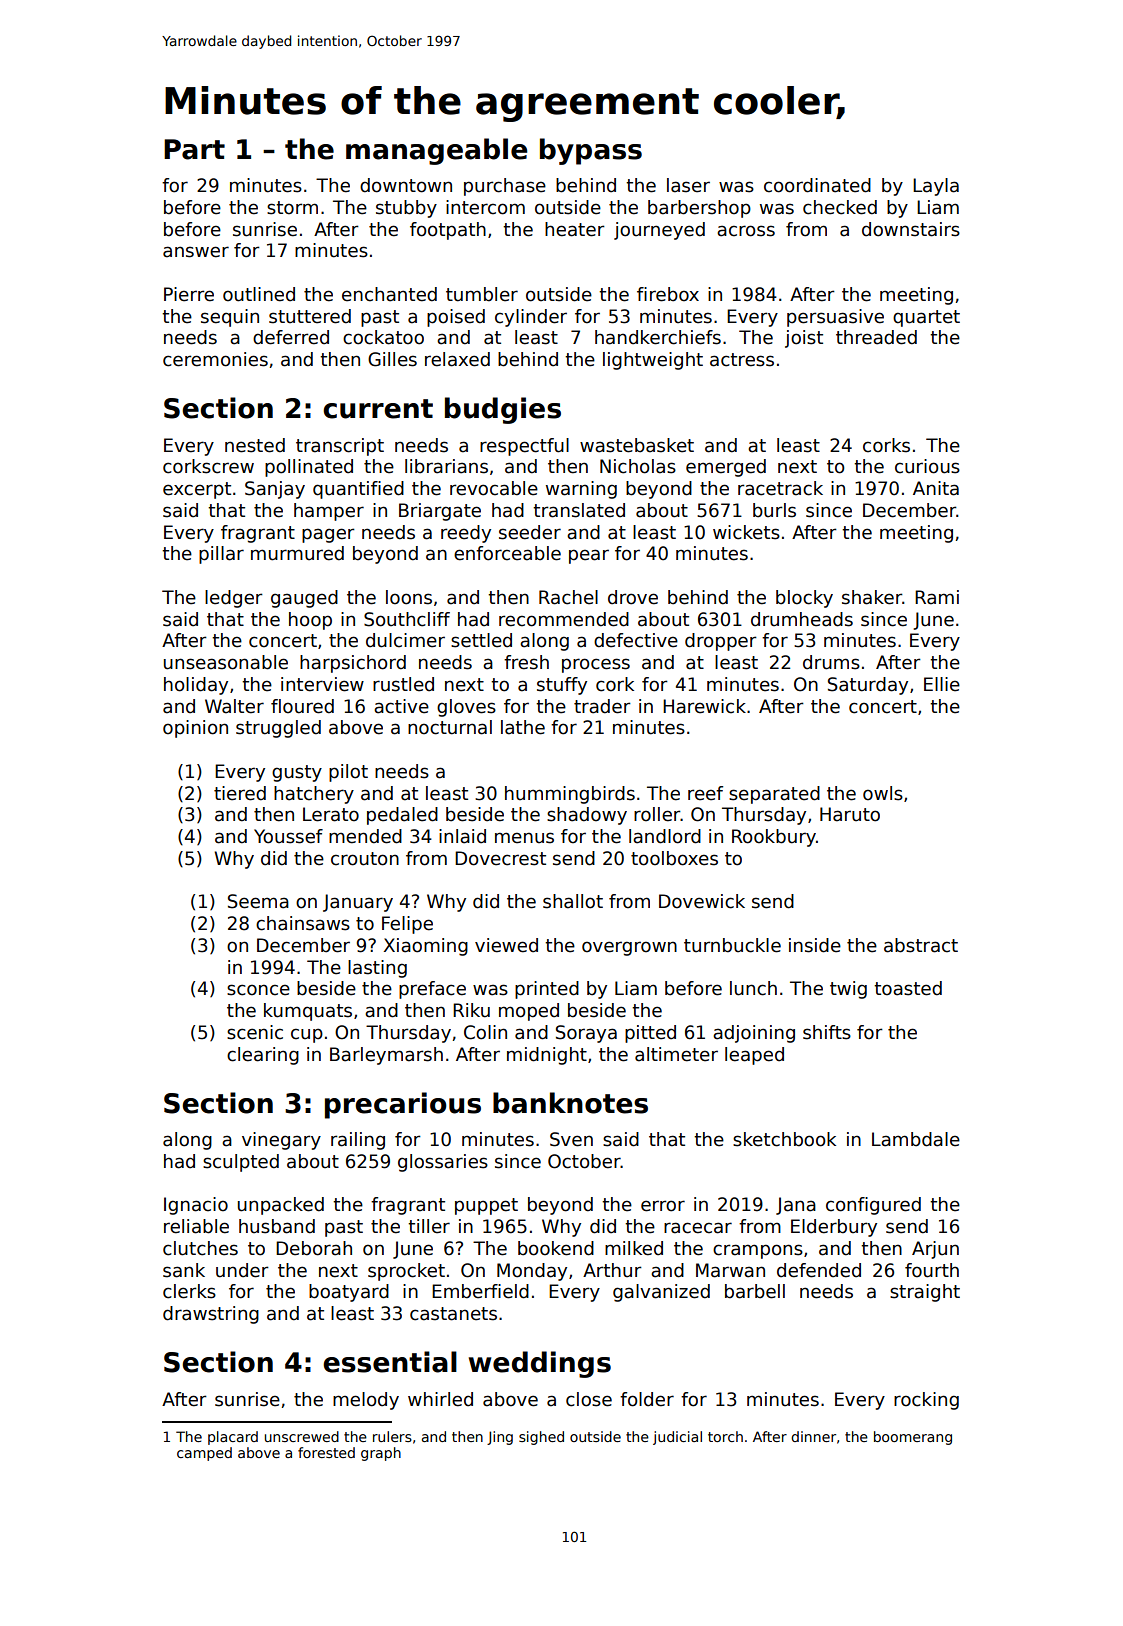 This screenshot has width=1123, height=1626. What do you see at coordinates (196, 1206) in the screenshot?
I see `Ignacio` at bounding box center [196, 1206].
